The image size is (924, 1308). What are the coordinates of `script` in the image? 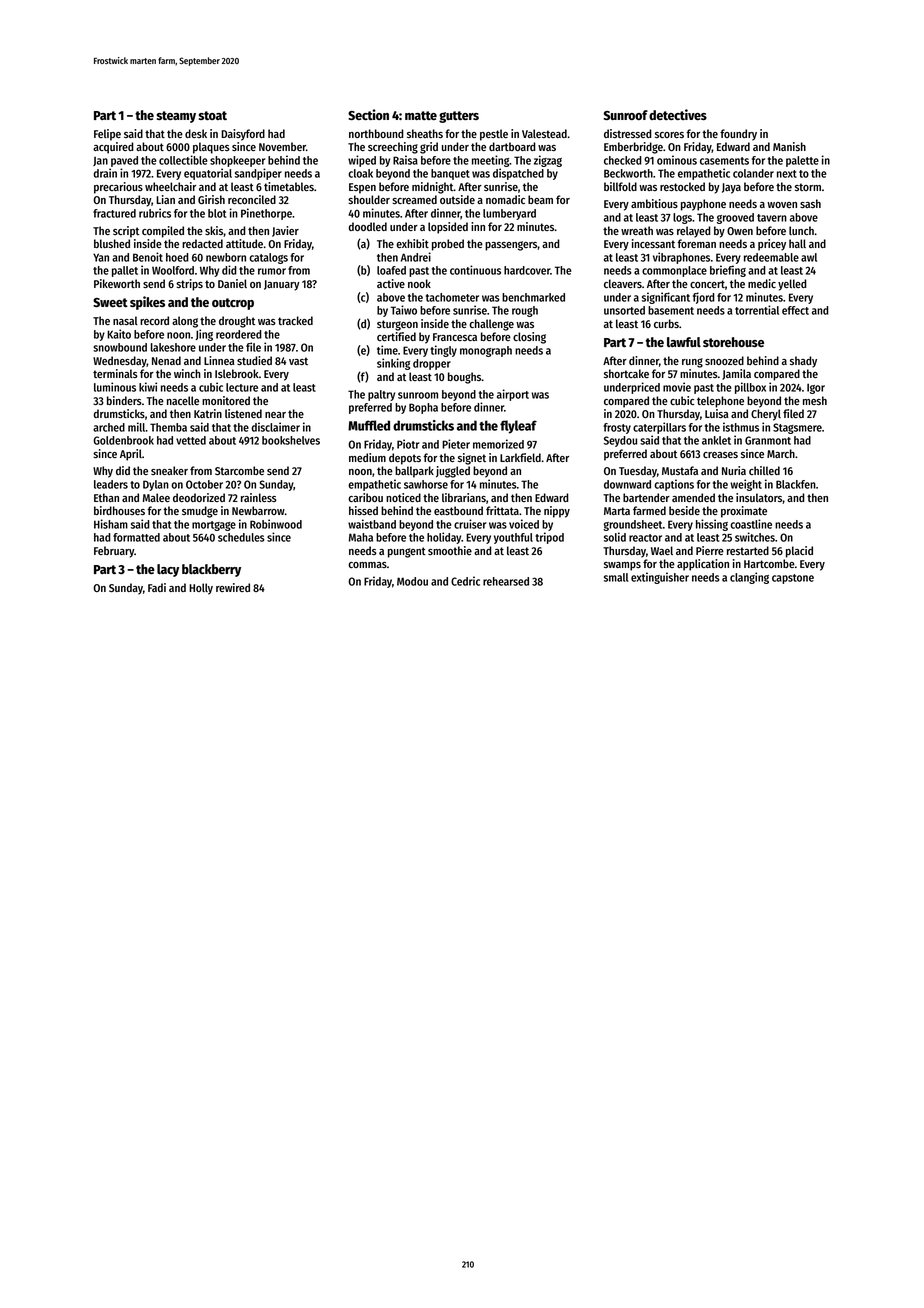 It's located at (126, 232).
